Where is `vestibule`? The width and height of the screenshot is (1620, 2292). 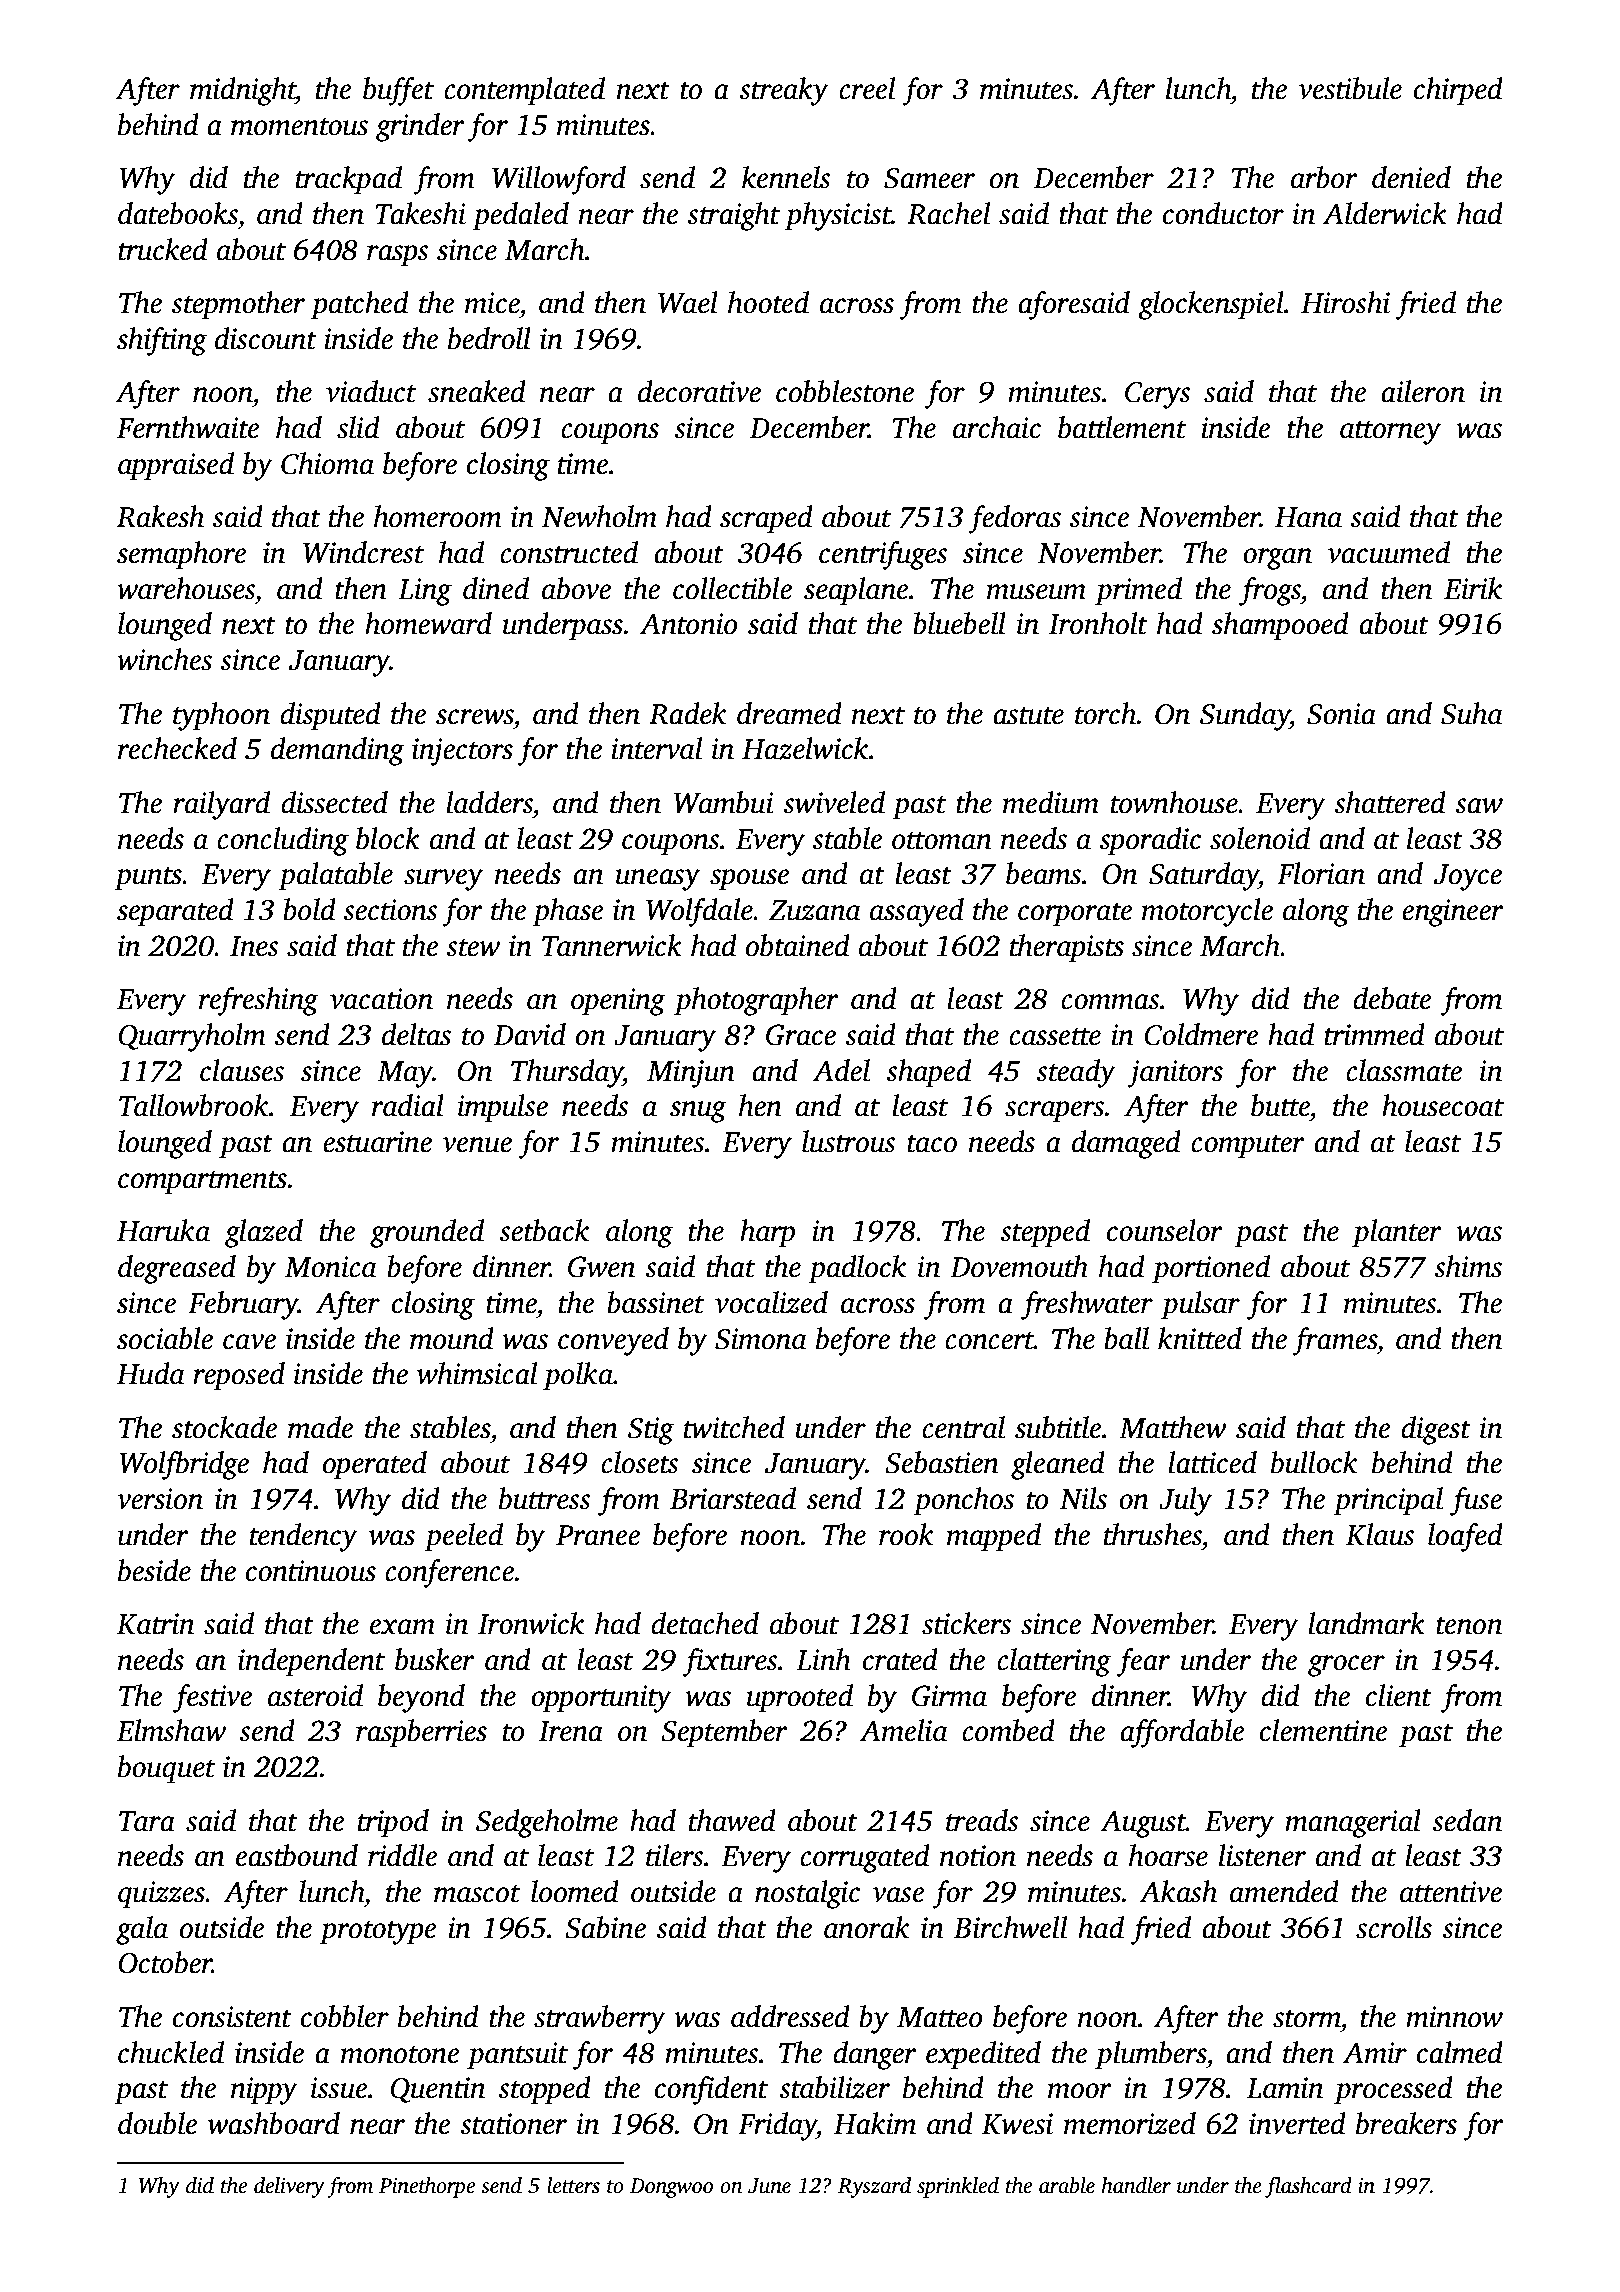 vestibule is located at coordinates (1350, 88).
